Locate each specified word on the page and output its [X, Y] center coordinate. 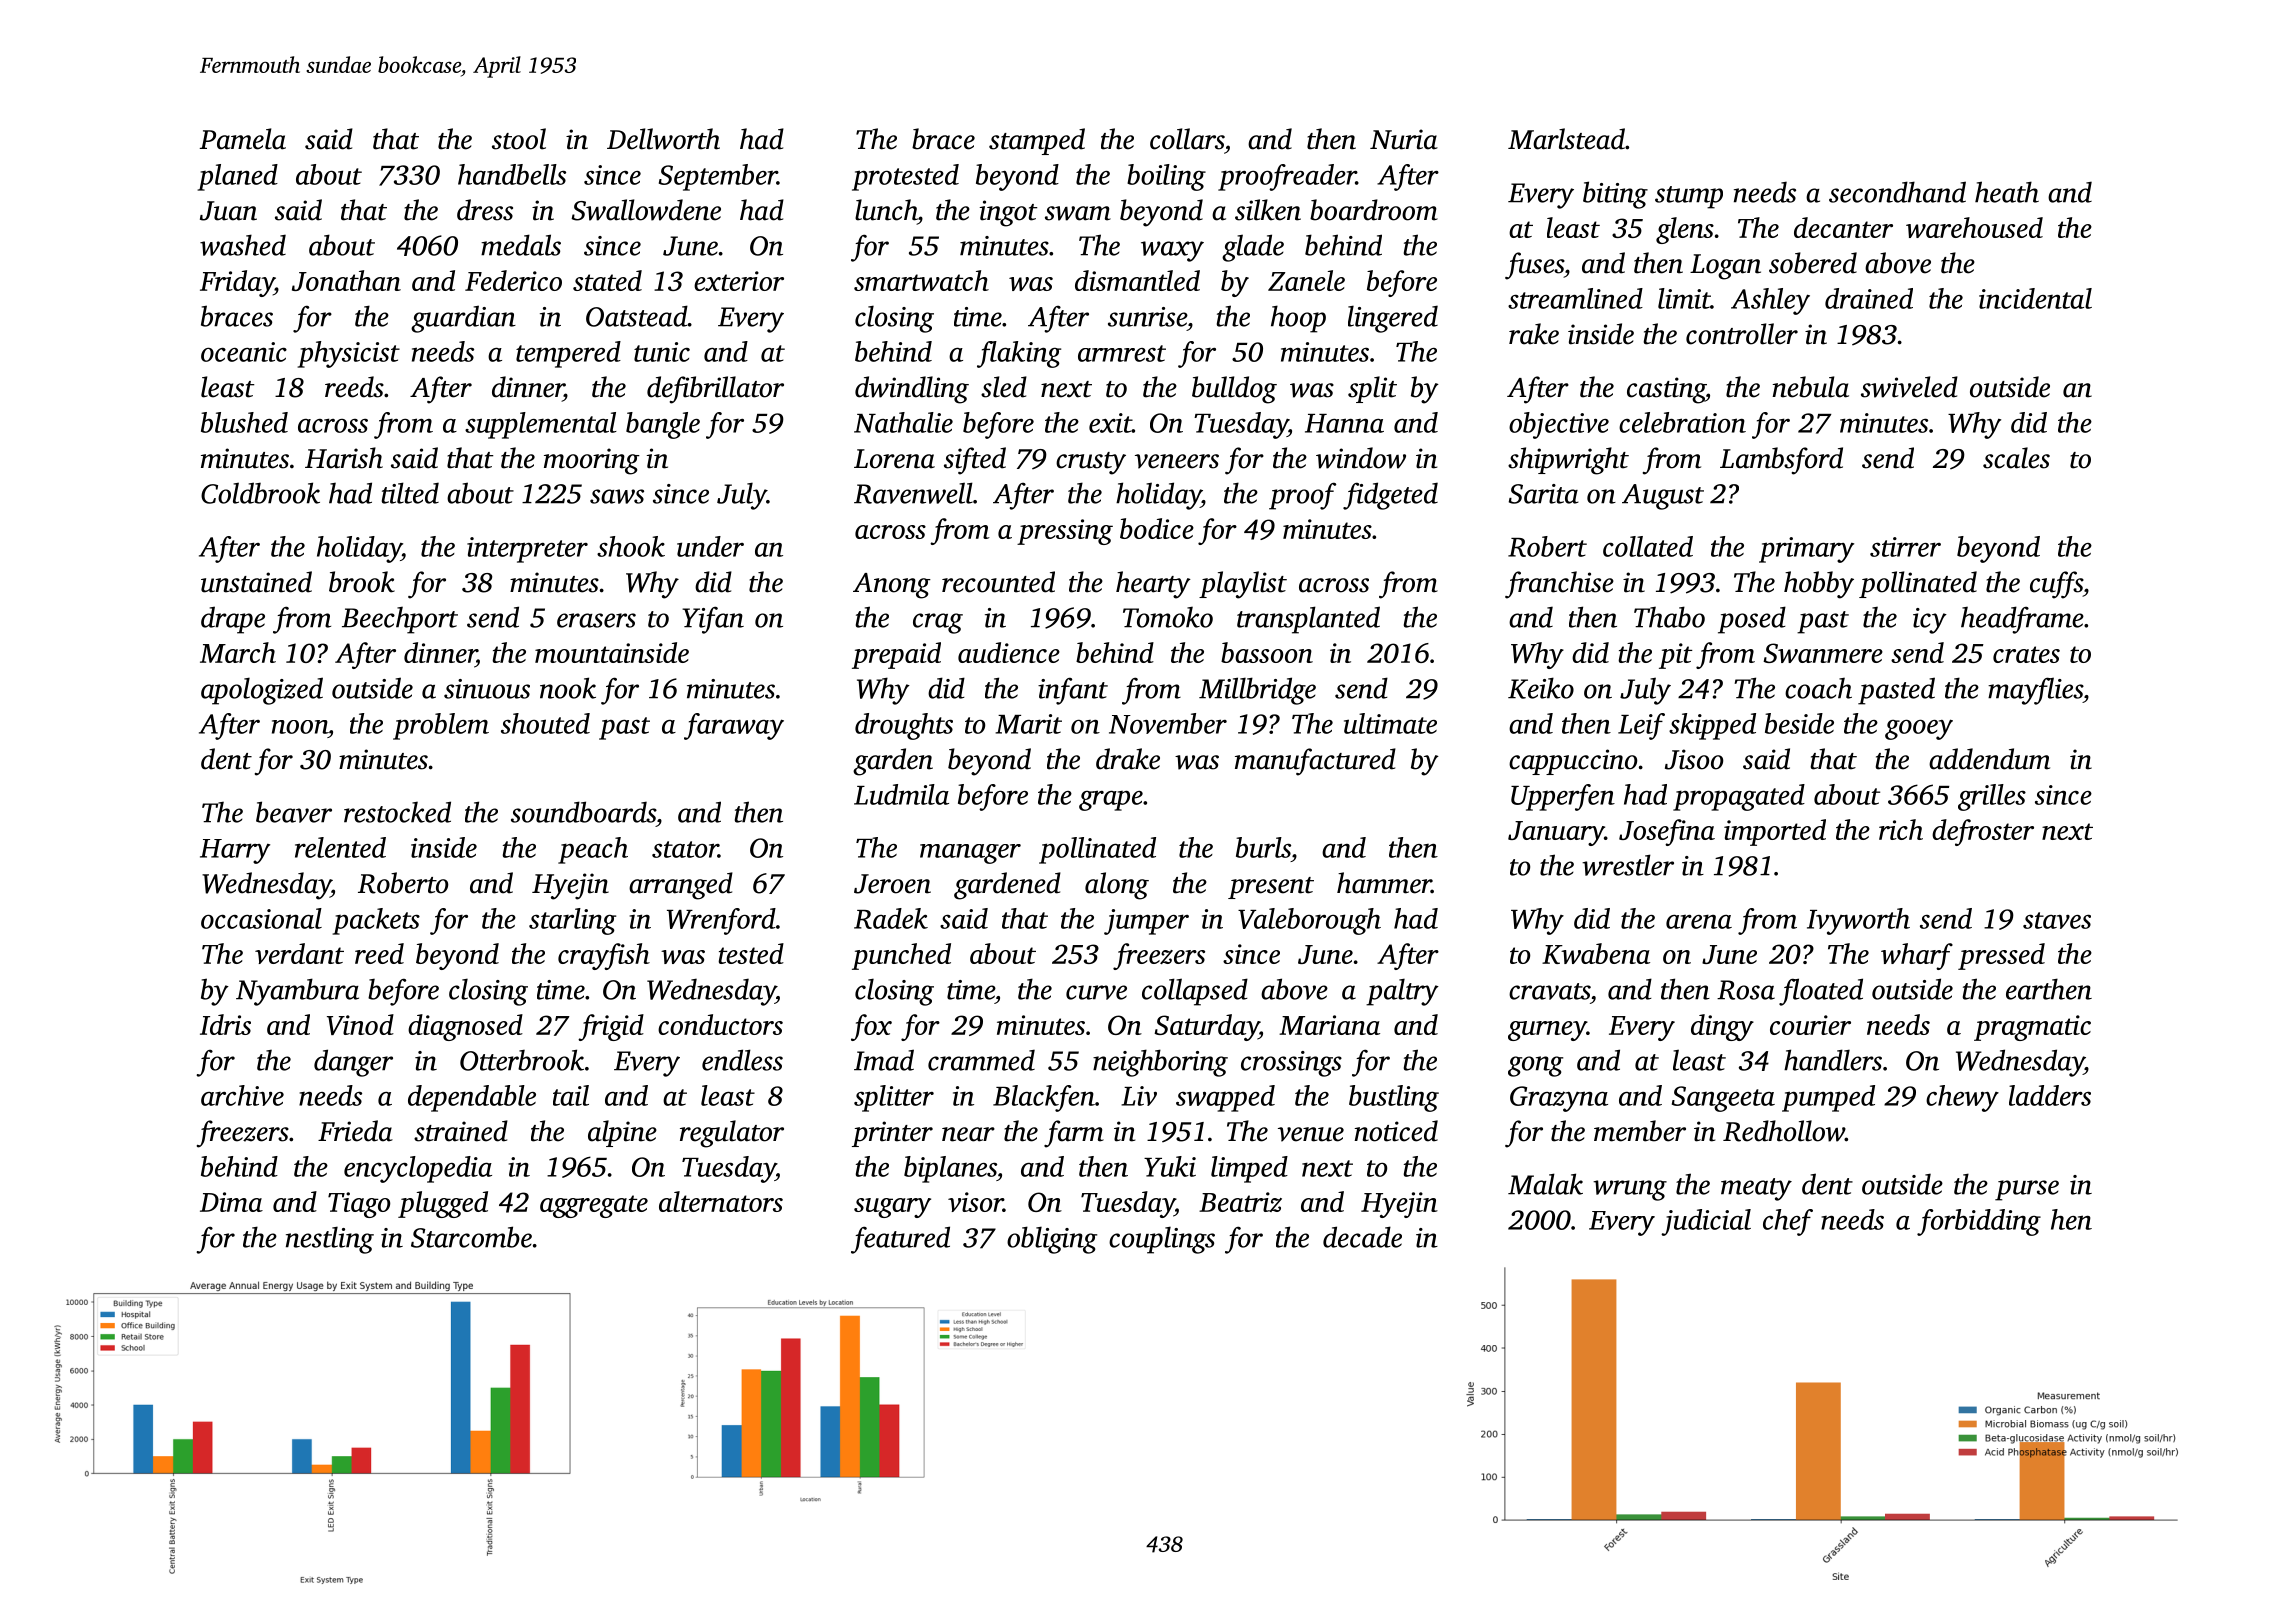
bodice [1157, 528]
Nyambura [297, 992]
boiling [1166, 177]
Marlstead [1566, 139]
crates [2026, 654]
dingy [1722, 1027]
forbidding [1979, 1222]
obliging [1052, 1240]
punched [901, 956]
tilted [410, 493]
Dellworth [663, 139]
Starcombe [471, 1237]
